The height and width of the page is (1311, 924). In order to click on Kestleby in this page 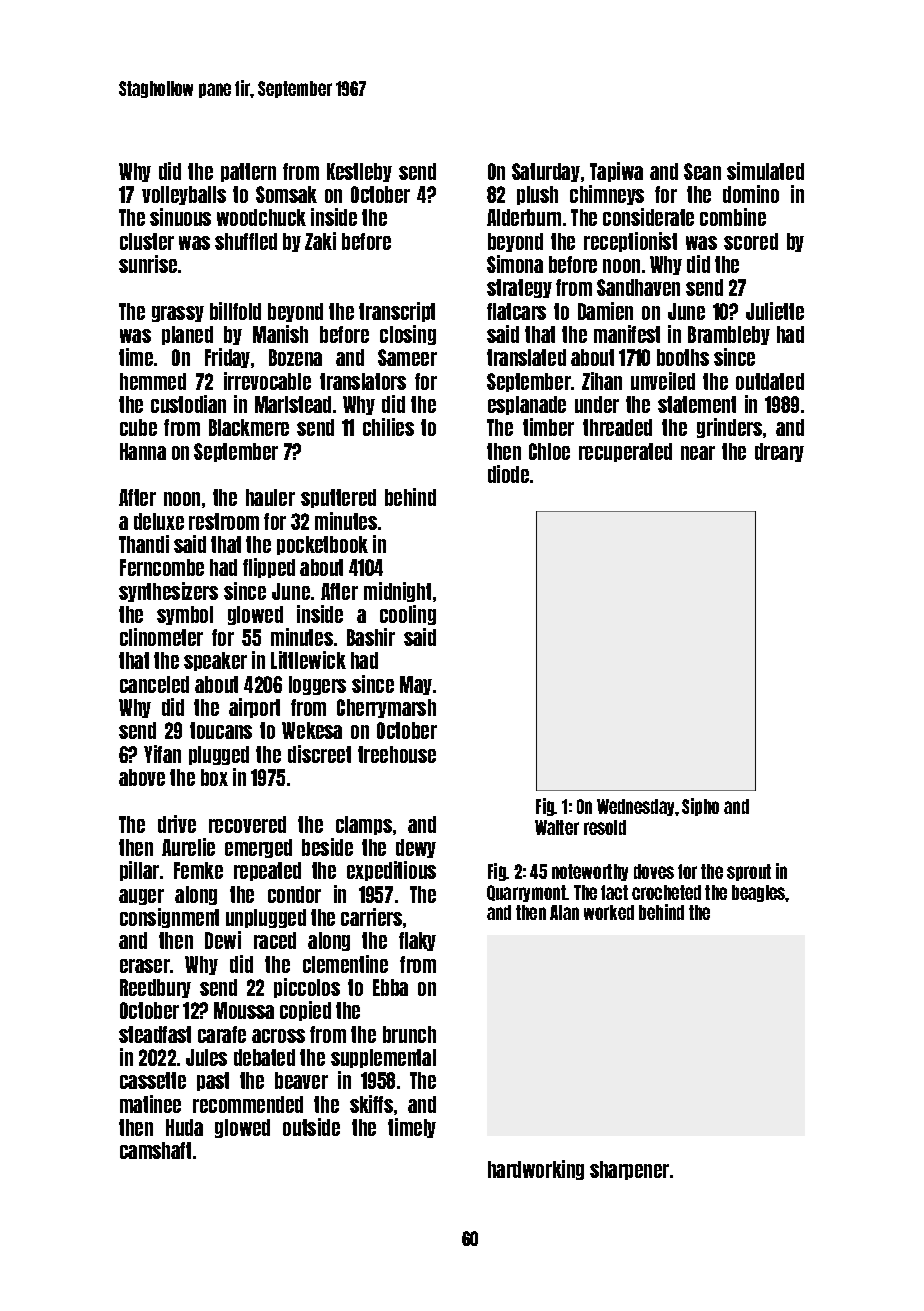, I will do `click(359, 172)`.
